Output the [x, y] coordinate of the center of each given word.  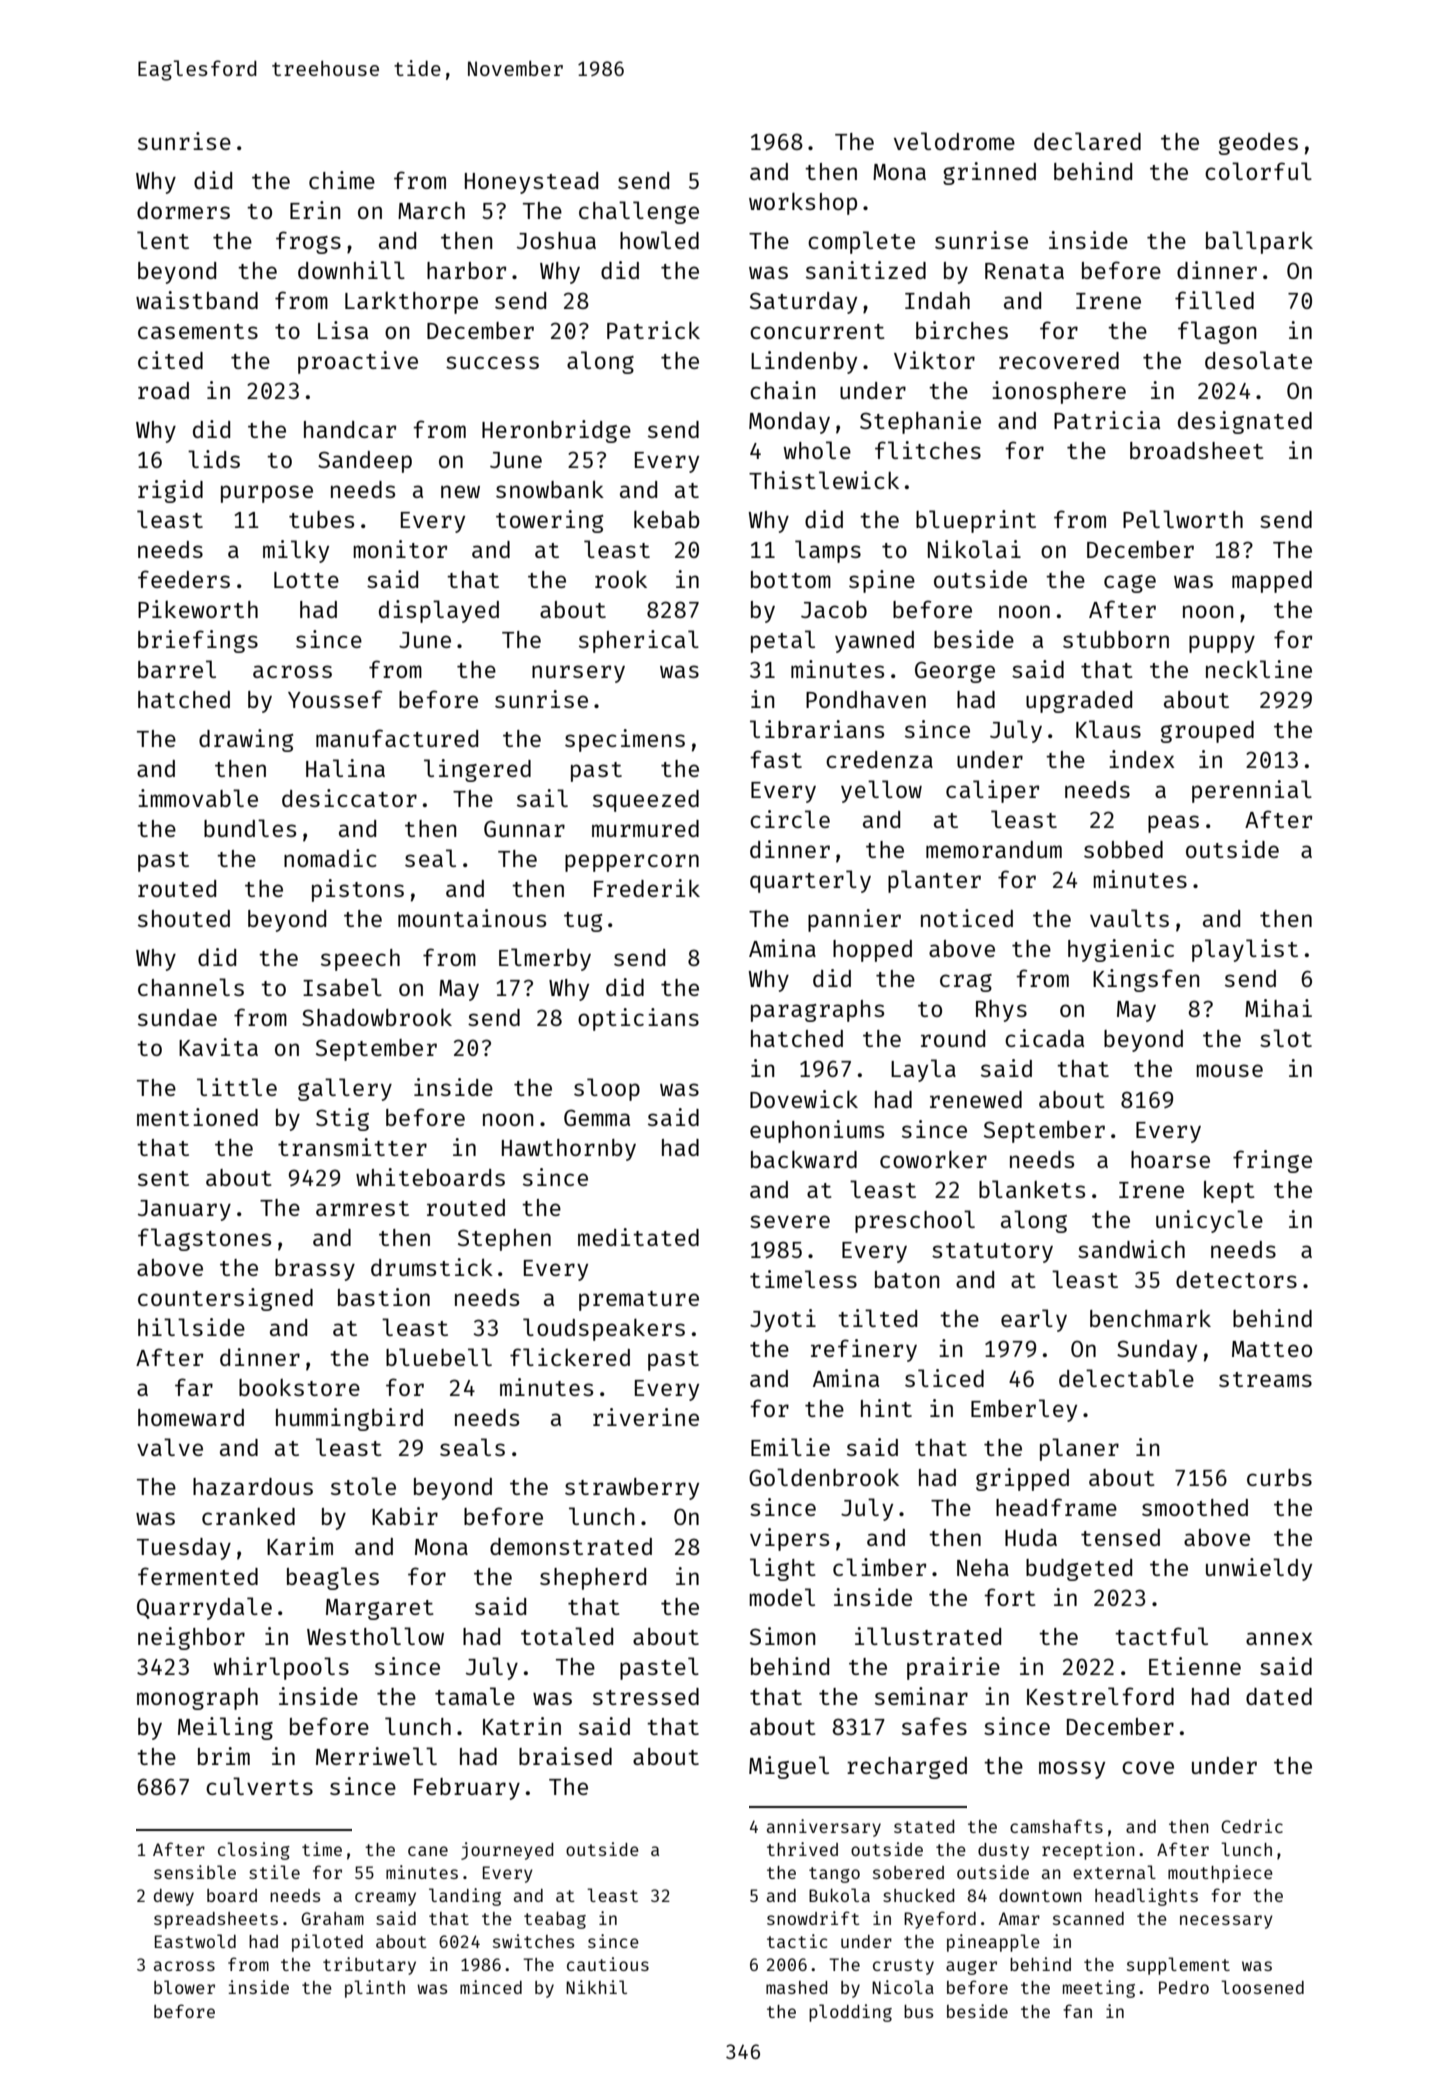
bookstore [299, 1387]
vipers [789, 1539]
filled [1214, 300]
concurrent [817, 331]
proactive [358, 362]
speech [360, 960]
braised [565, 1756]
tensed [1120, 1537]
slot [1286, 1038]
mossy [1072, 1770]
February [467, 1789]
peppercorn [632, 863]
